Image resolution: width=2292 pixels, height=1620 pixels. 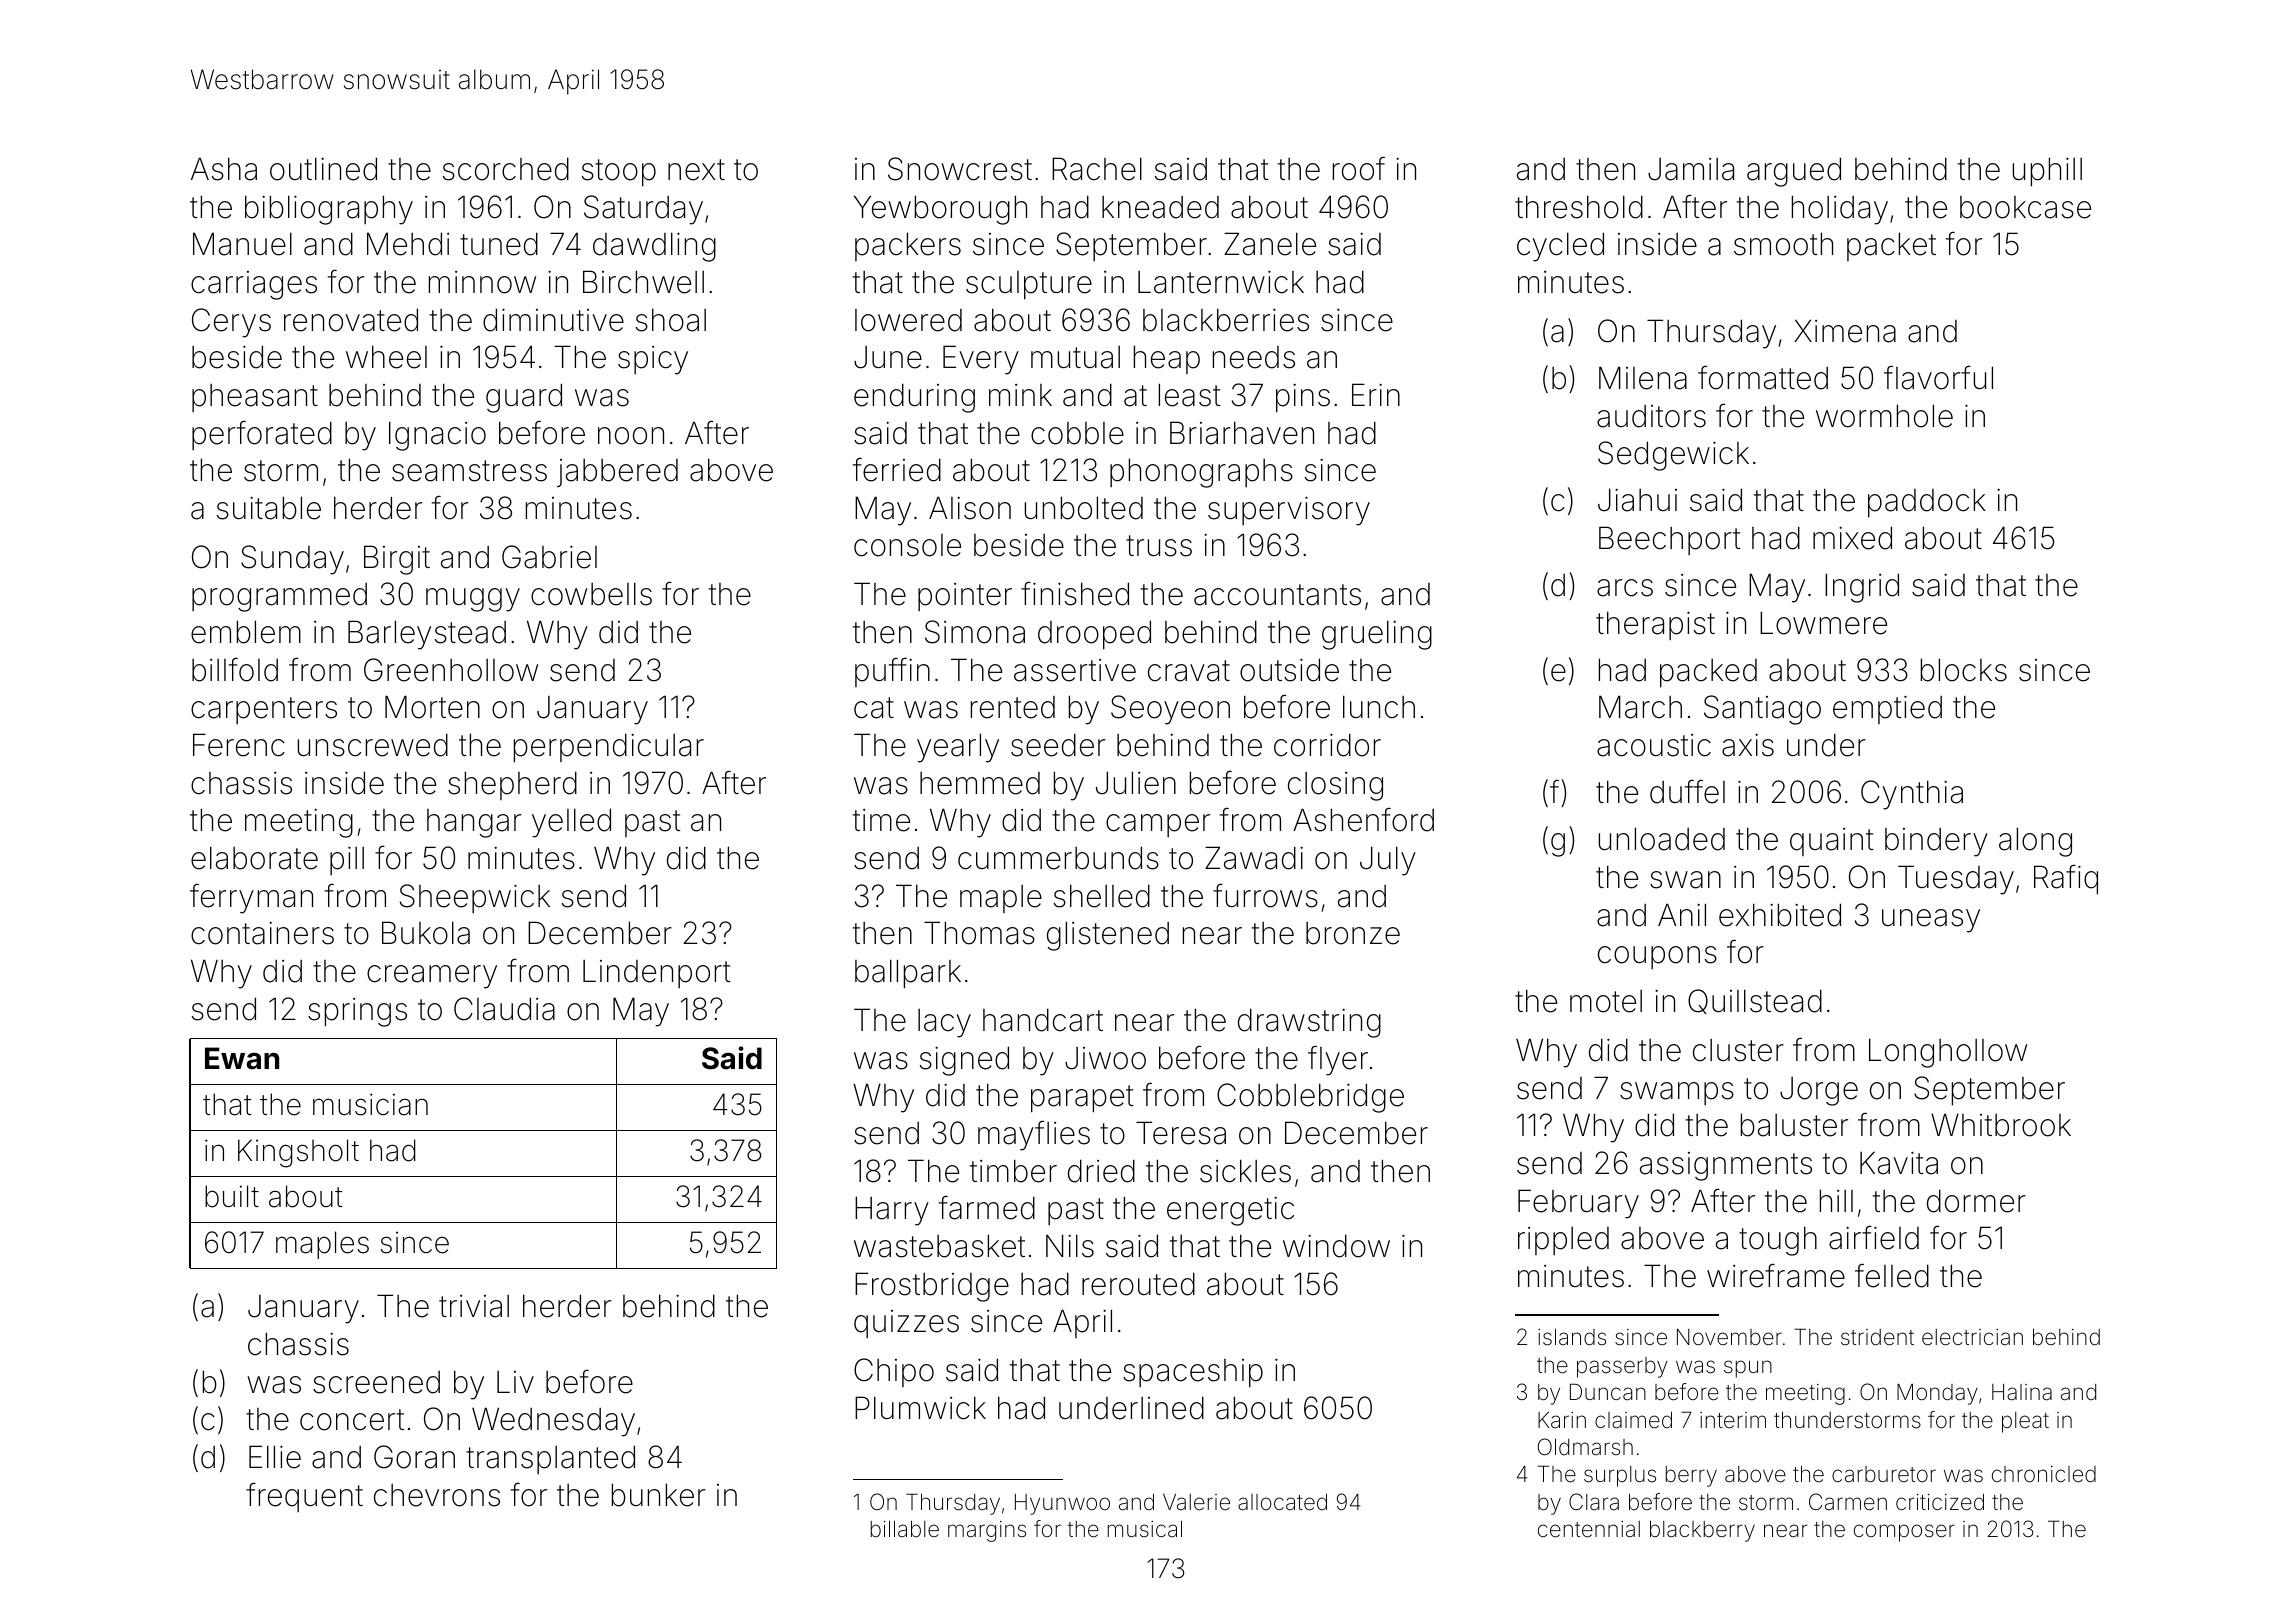 I want to click on bunker, so click(x=658, y=1495).
